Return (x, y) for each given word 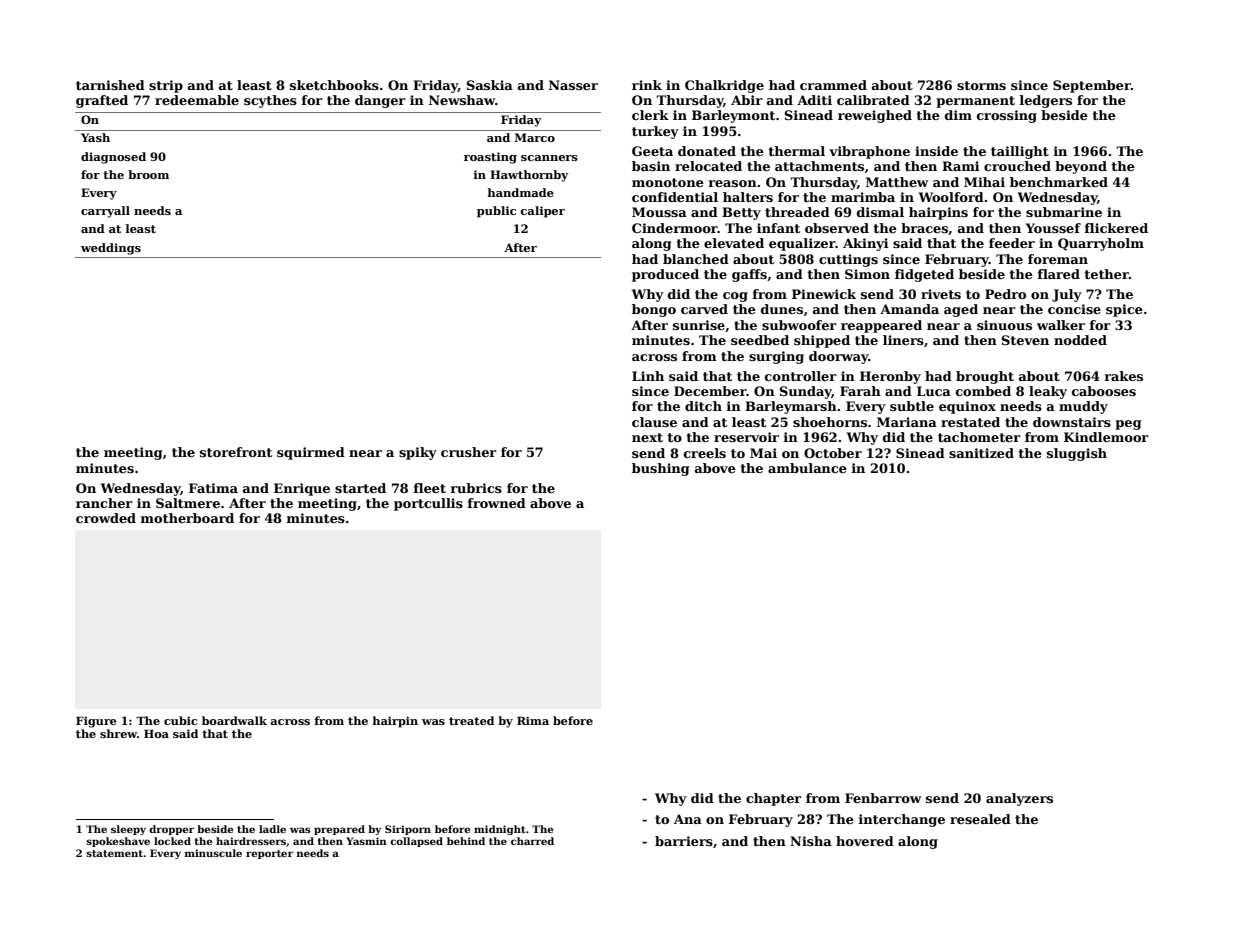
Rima (533, 720)
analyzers (1019, 799)
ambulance (807, 468)
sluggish (1077, 454)
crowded (106, 518)
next (647, 437)
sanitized (981, 453)
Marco (535, 137)
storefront (236, 452)
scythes (270, 101)
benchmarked (1059, 182)
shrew (118, 733)
